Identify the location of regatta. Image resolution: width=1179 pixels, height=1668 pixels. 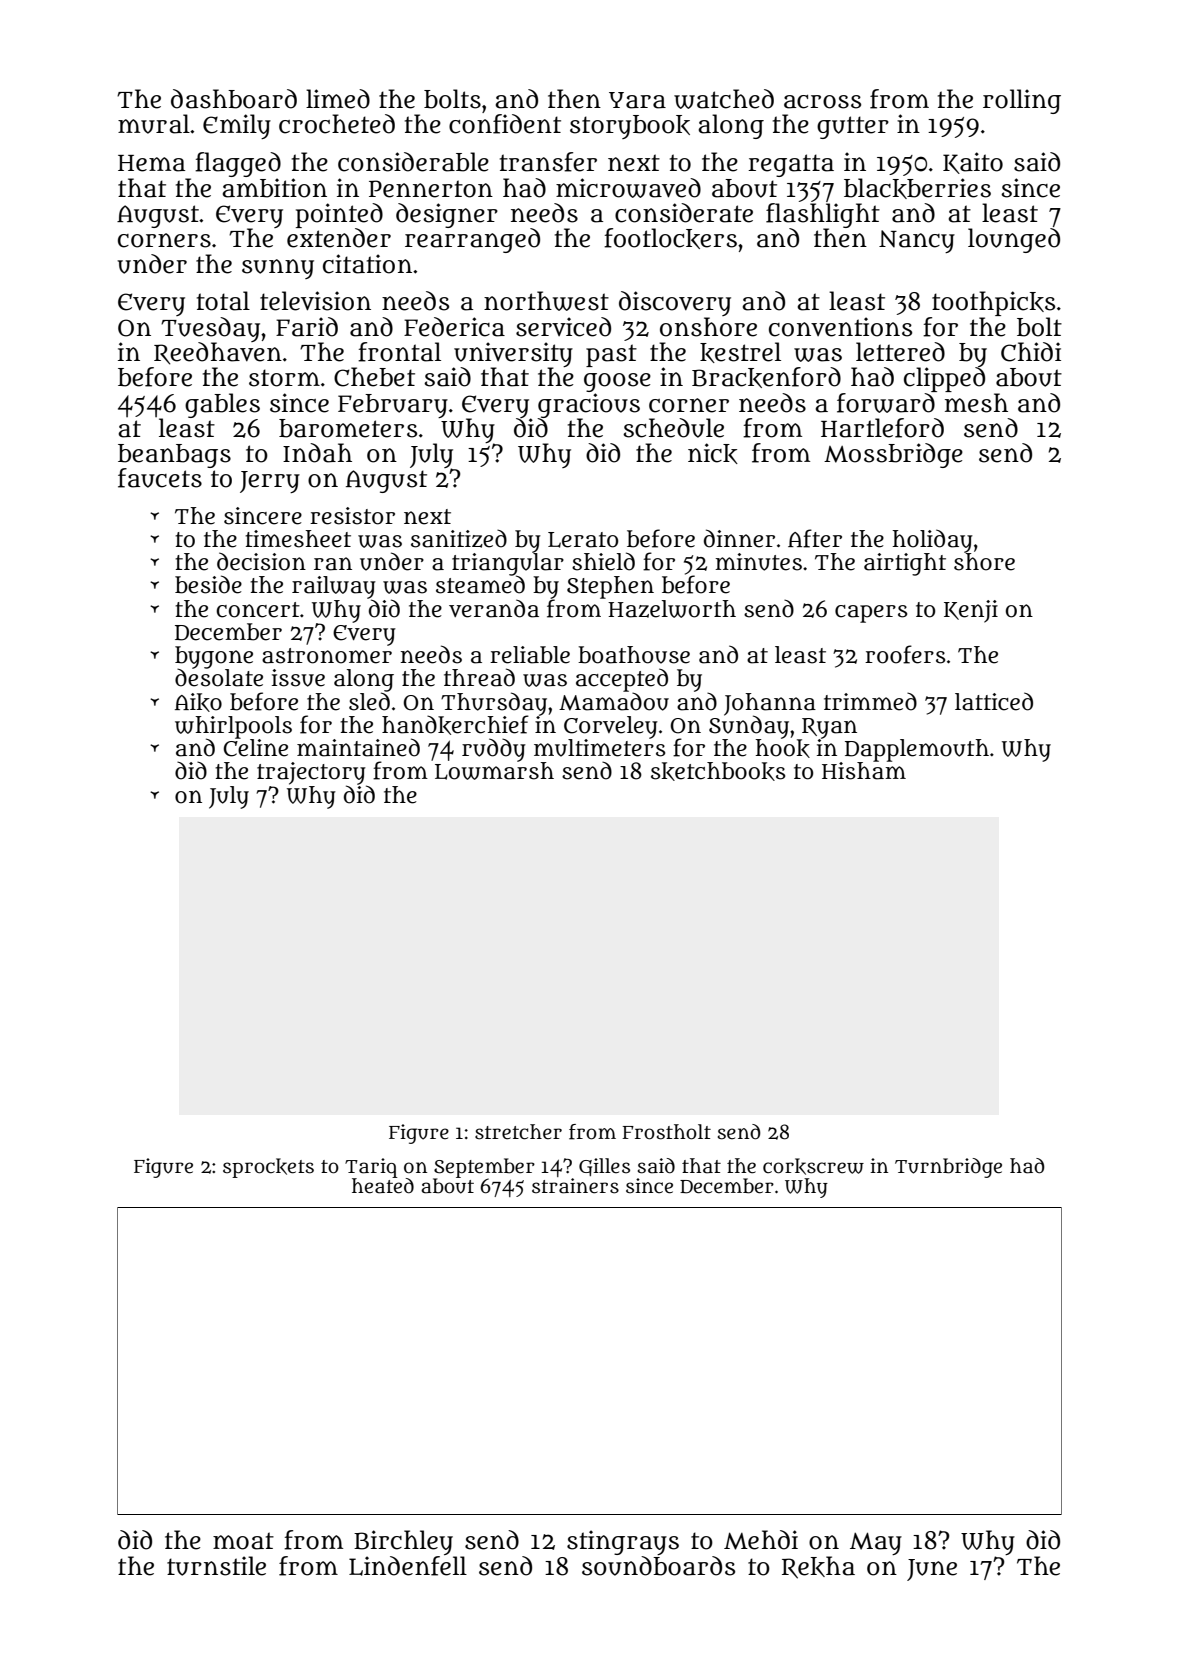
(791, 165).
